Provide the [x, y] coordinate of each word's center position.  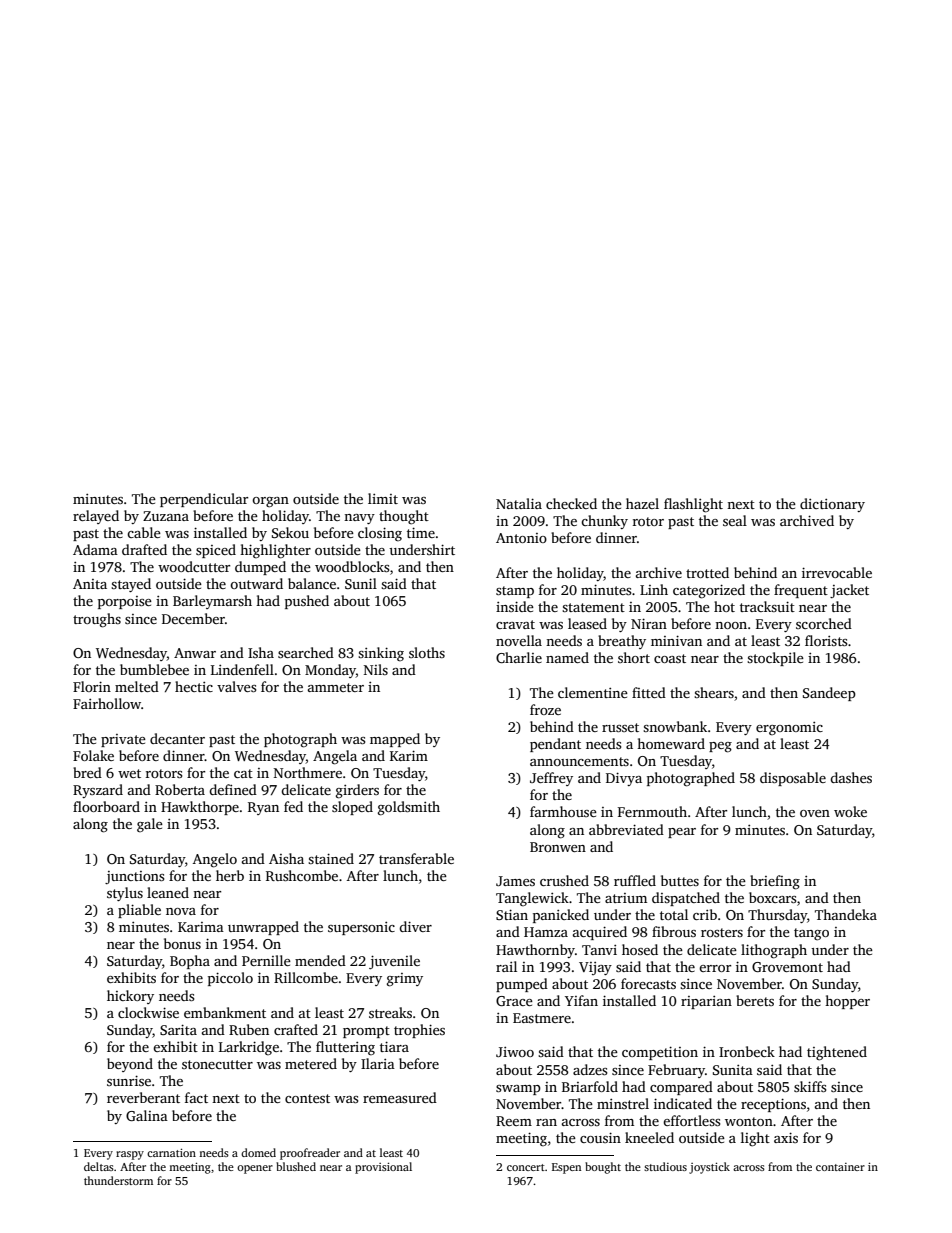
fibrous [674, 931]
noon [731, 625]
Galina [147, 1115]
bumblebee [154, 669]
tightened [837, 1053]
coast [670, 658]
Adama [95, 549]
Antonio [521, 538]
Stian [512, 914]
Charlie [519, 657]
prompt [366, 1032]
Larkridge [249, 1048]
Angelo [215, 860]
